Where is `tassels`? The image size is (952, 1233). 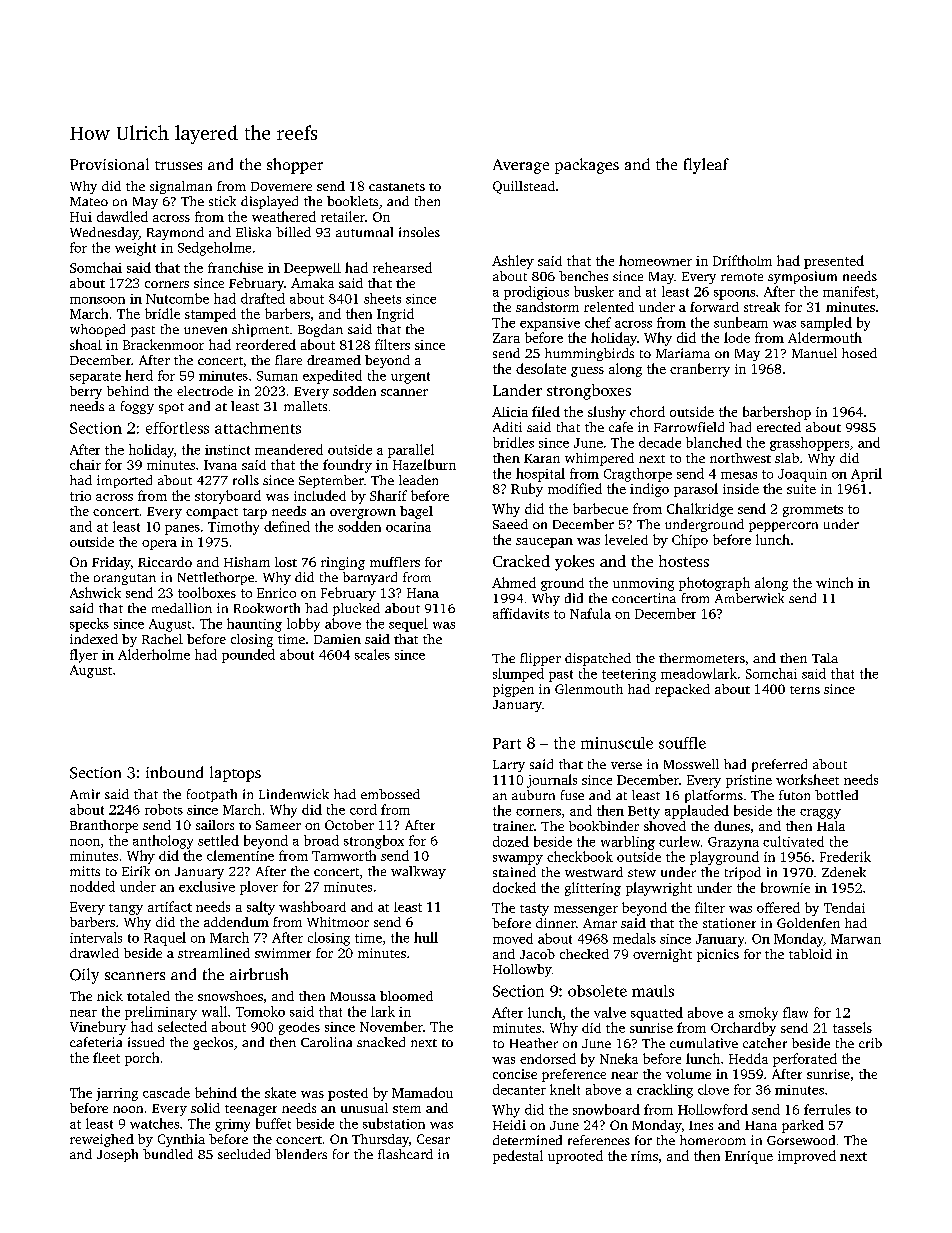 tassels is located at coordinates (852, 1027).
